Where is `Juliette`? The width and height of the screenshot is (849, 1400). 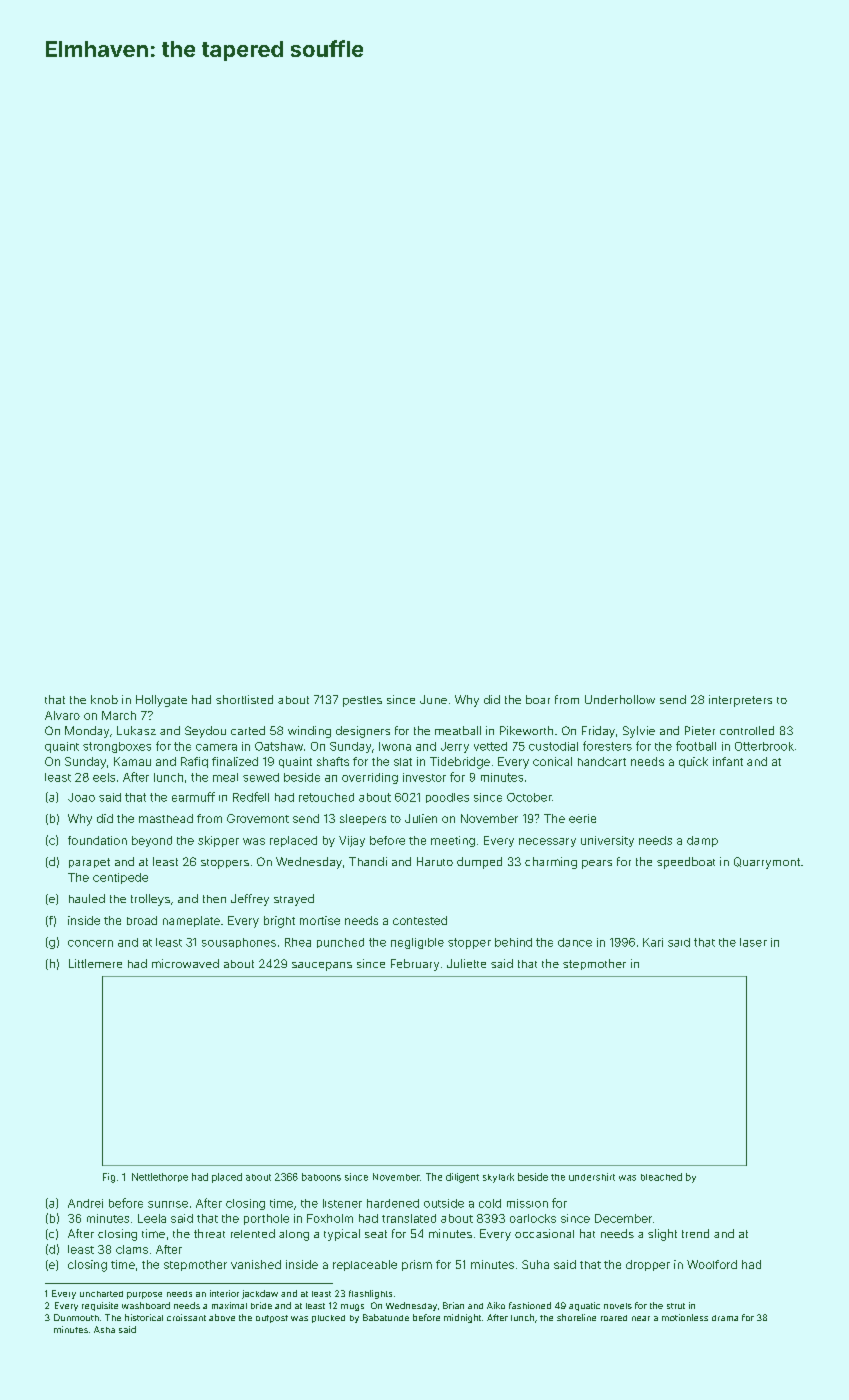
Juliette is located at coordinates (466, 963).
